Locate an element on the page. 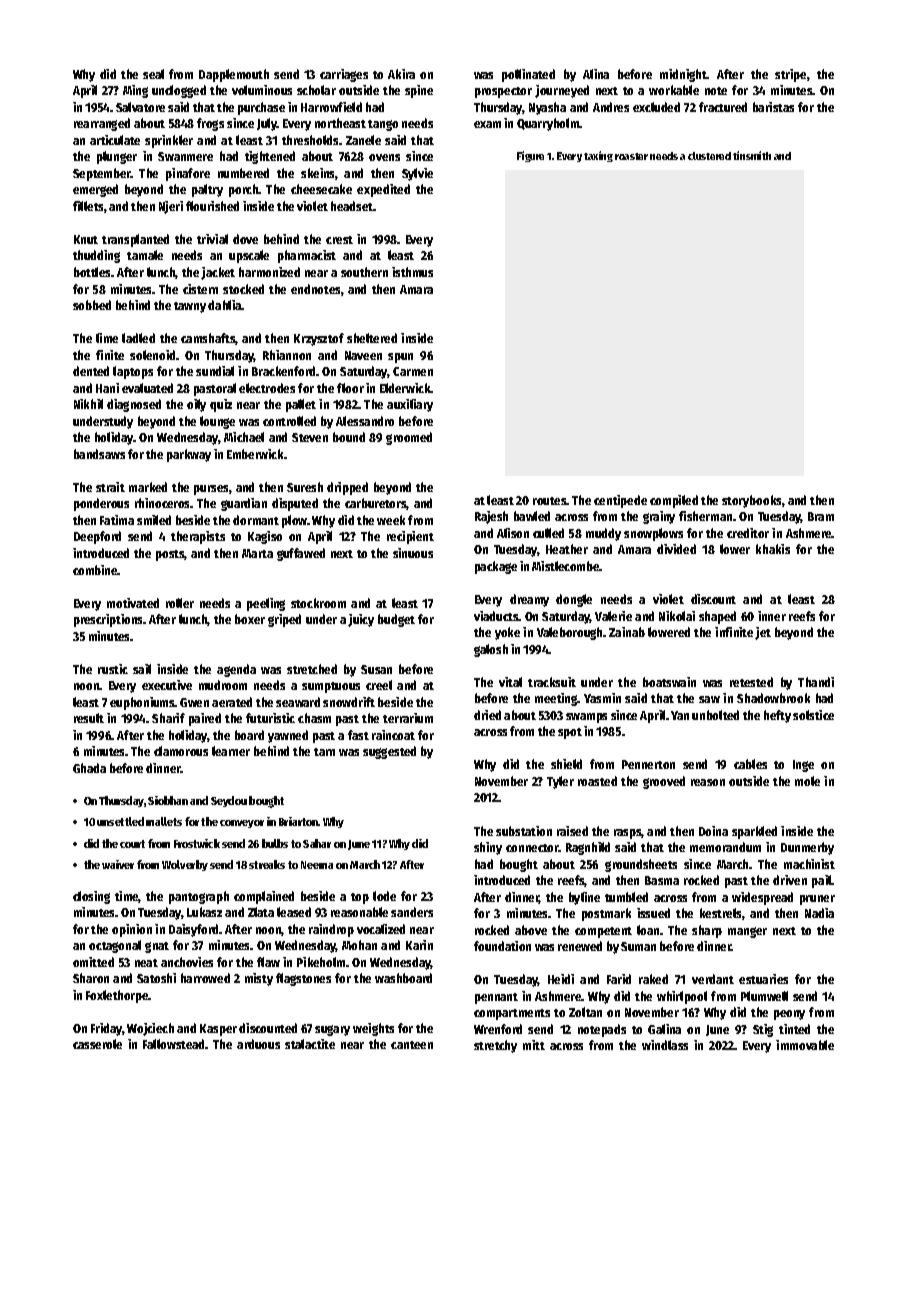 The image size is (908, 1316). Inge is located at coordinates (803, 766).
